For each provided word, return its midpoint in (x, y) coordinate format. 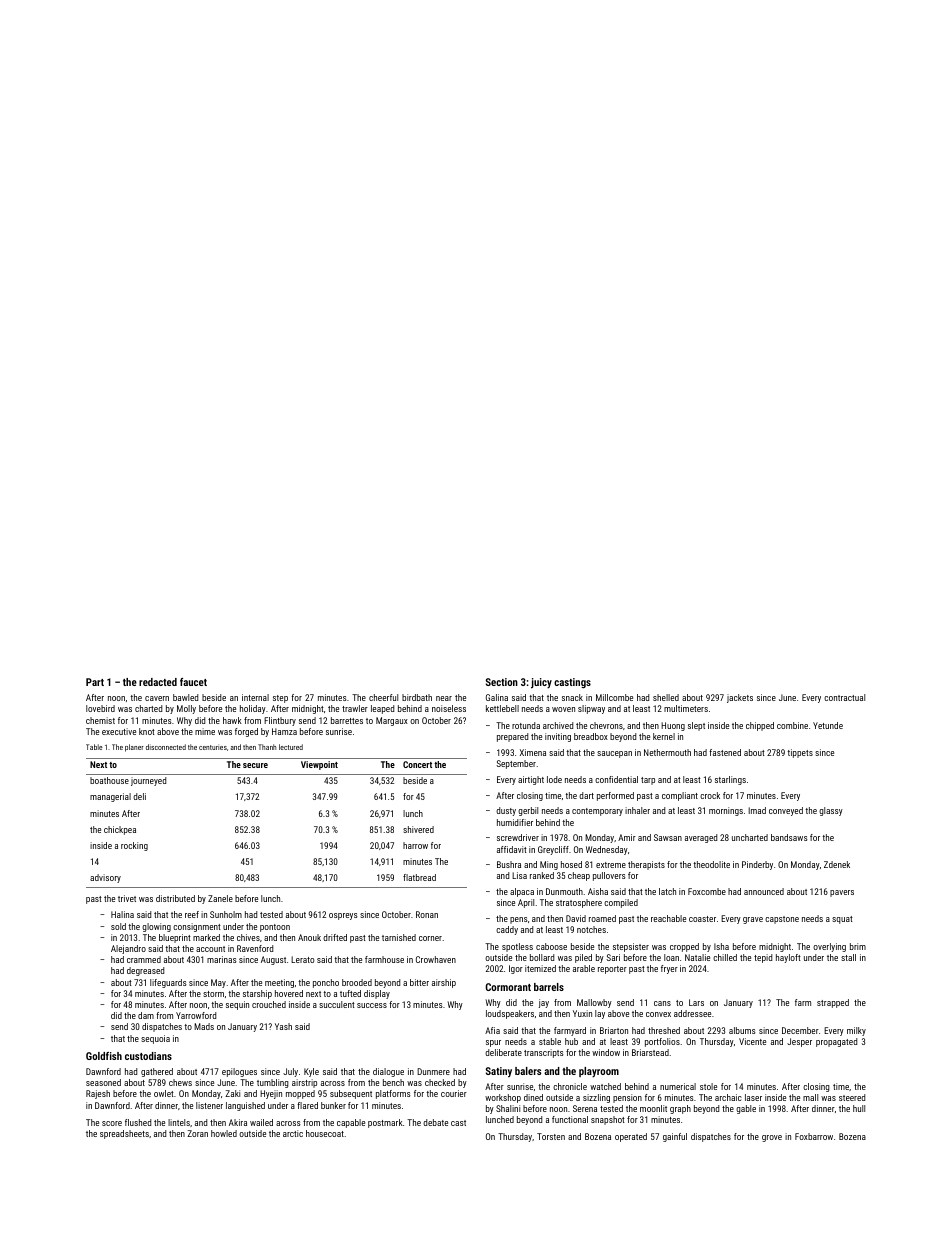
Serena (585, 1108)
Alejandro (128, 949)
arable (584, 968)
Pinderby (757, 865)
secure (255, 765)
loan (671, 957)
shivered (418, 829)
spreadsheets (124, 1134)
